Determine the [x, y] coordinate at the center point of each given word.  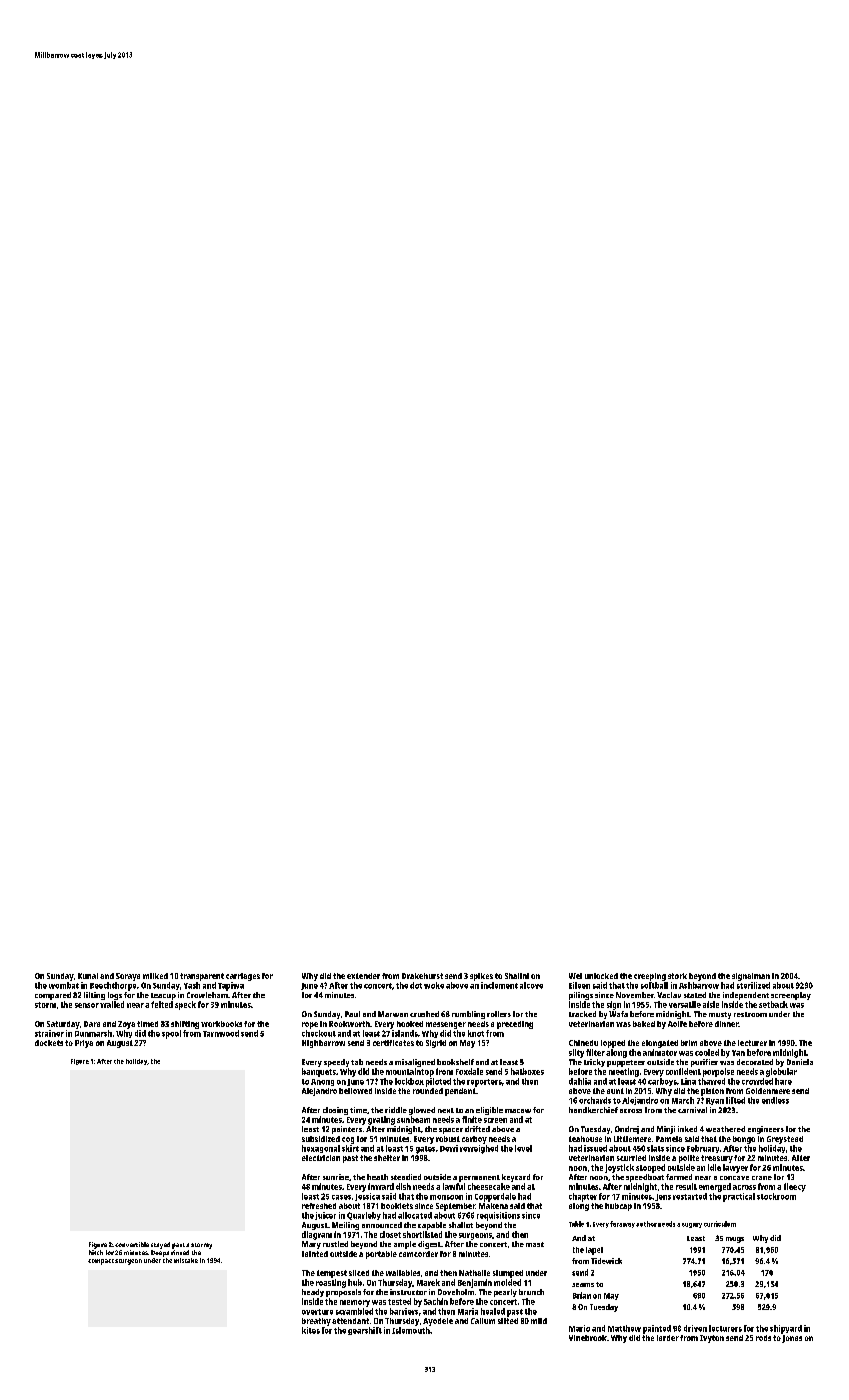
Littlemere [632, 1139]
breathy [316, 1322]
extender [363, 976]
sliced [359, 1273]
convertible [132, 1244]
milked [155, 976]
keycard [516, 1178]
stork [677, 976]
